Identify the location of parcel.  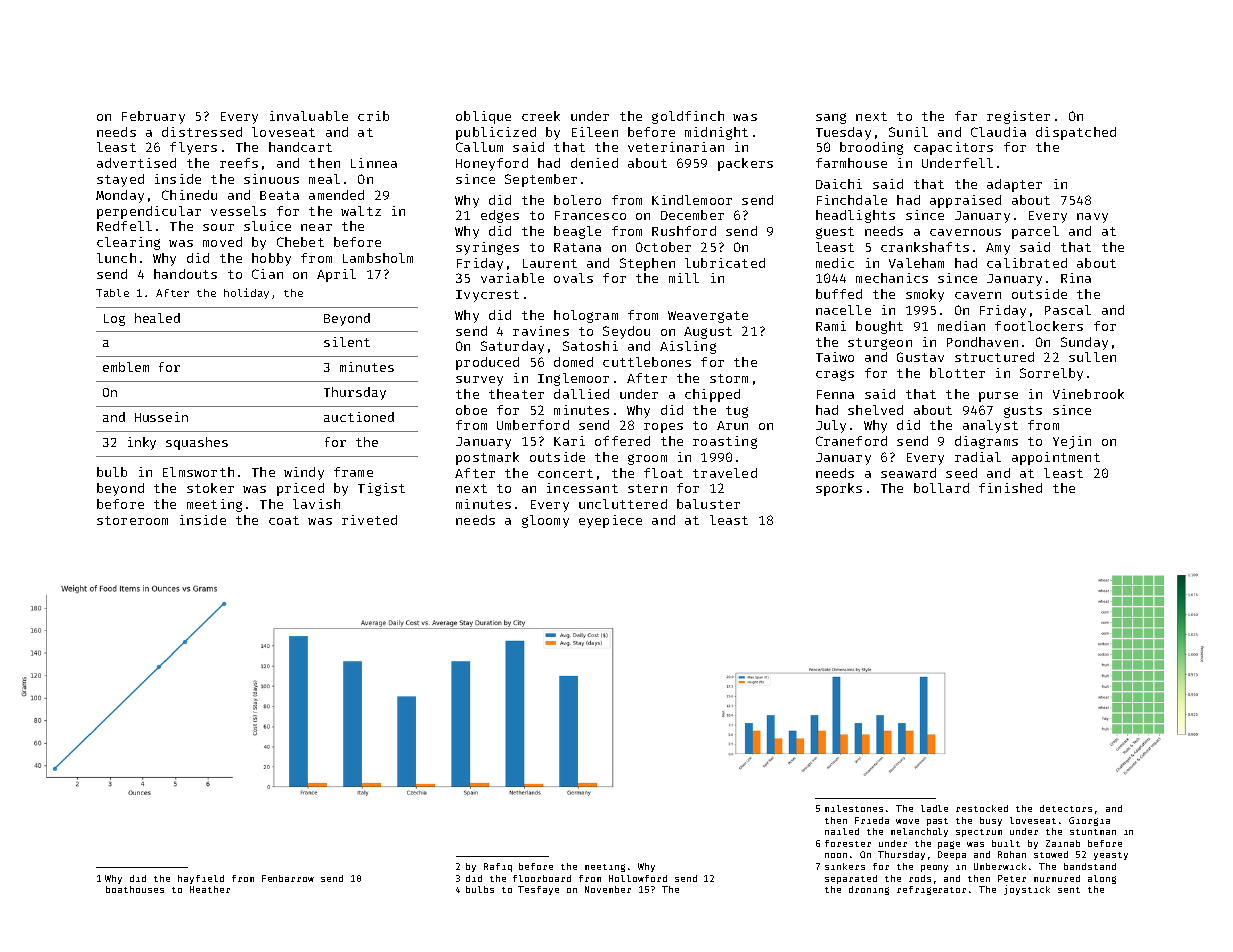
(1035, 232).
